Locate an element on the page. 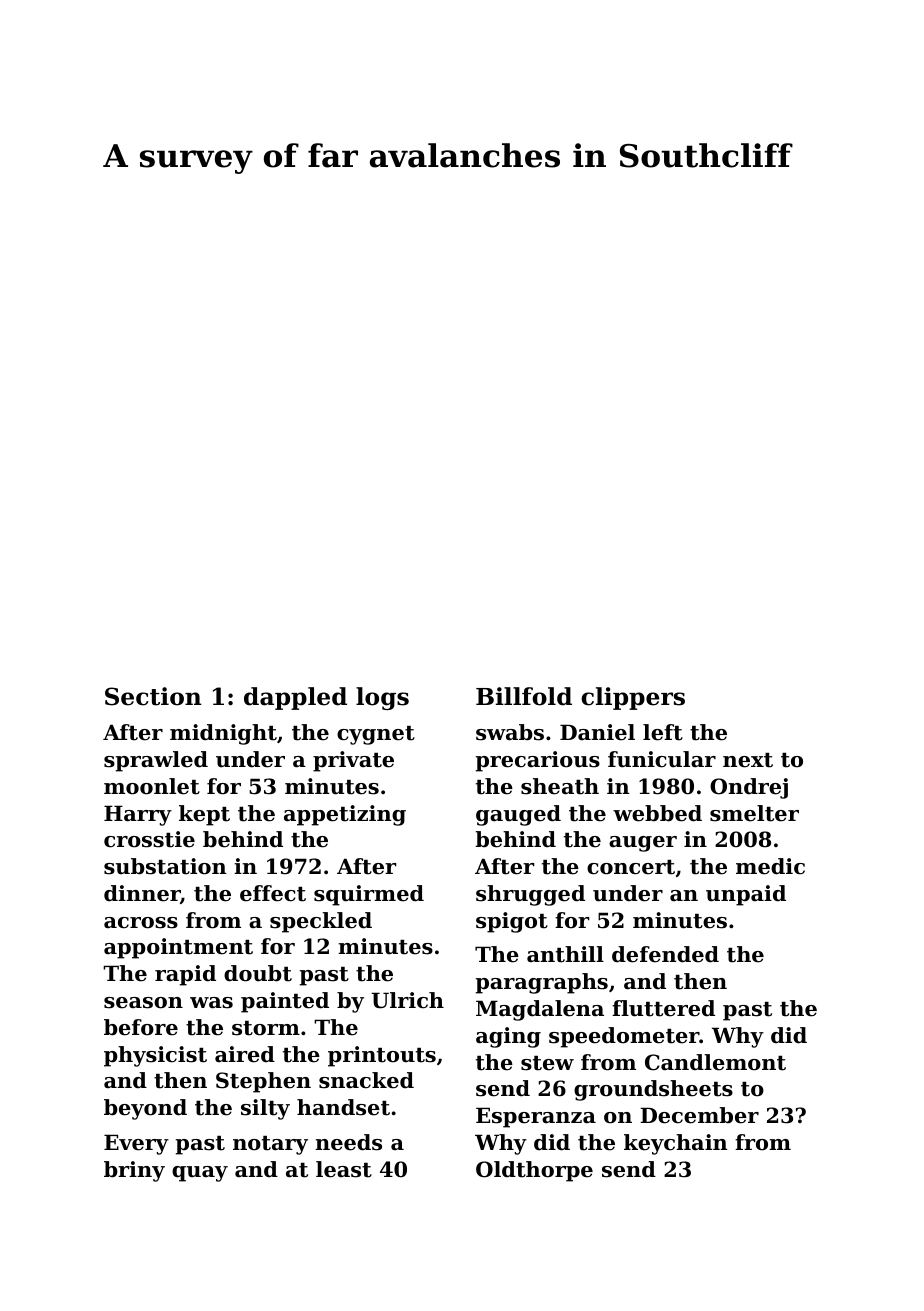  dinner is located at coordinates (142, 893).
